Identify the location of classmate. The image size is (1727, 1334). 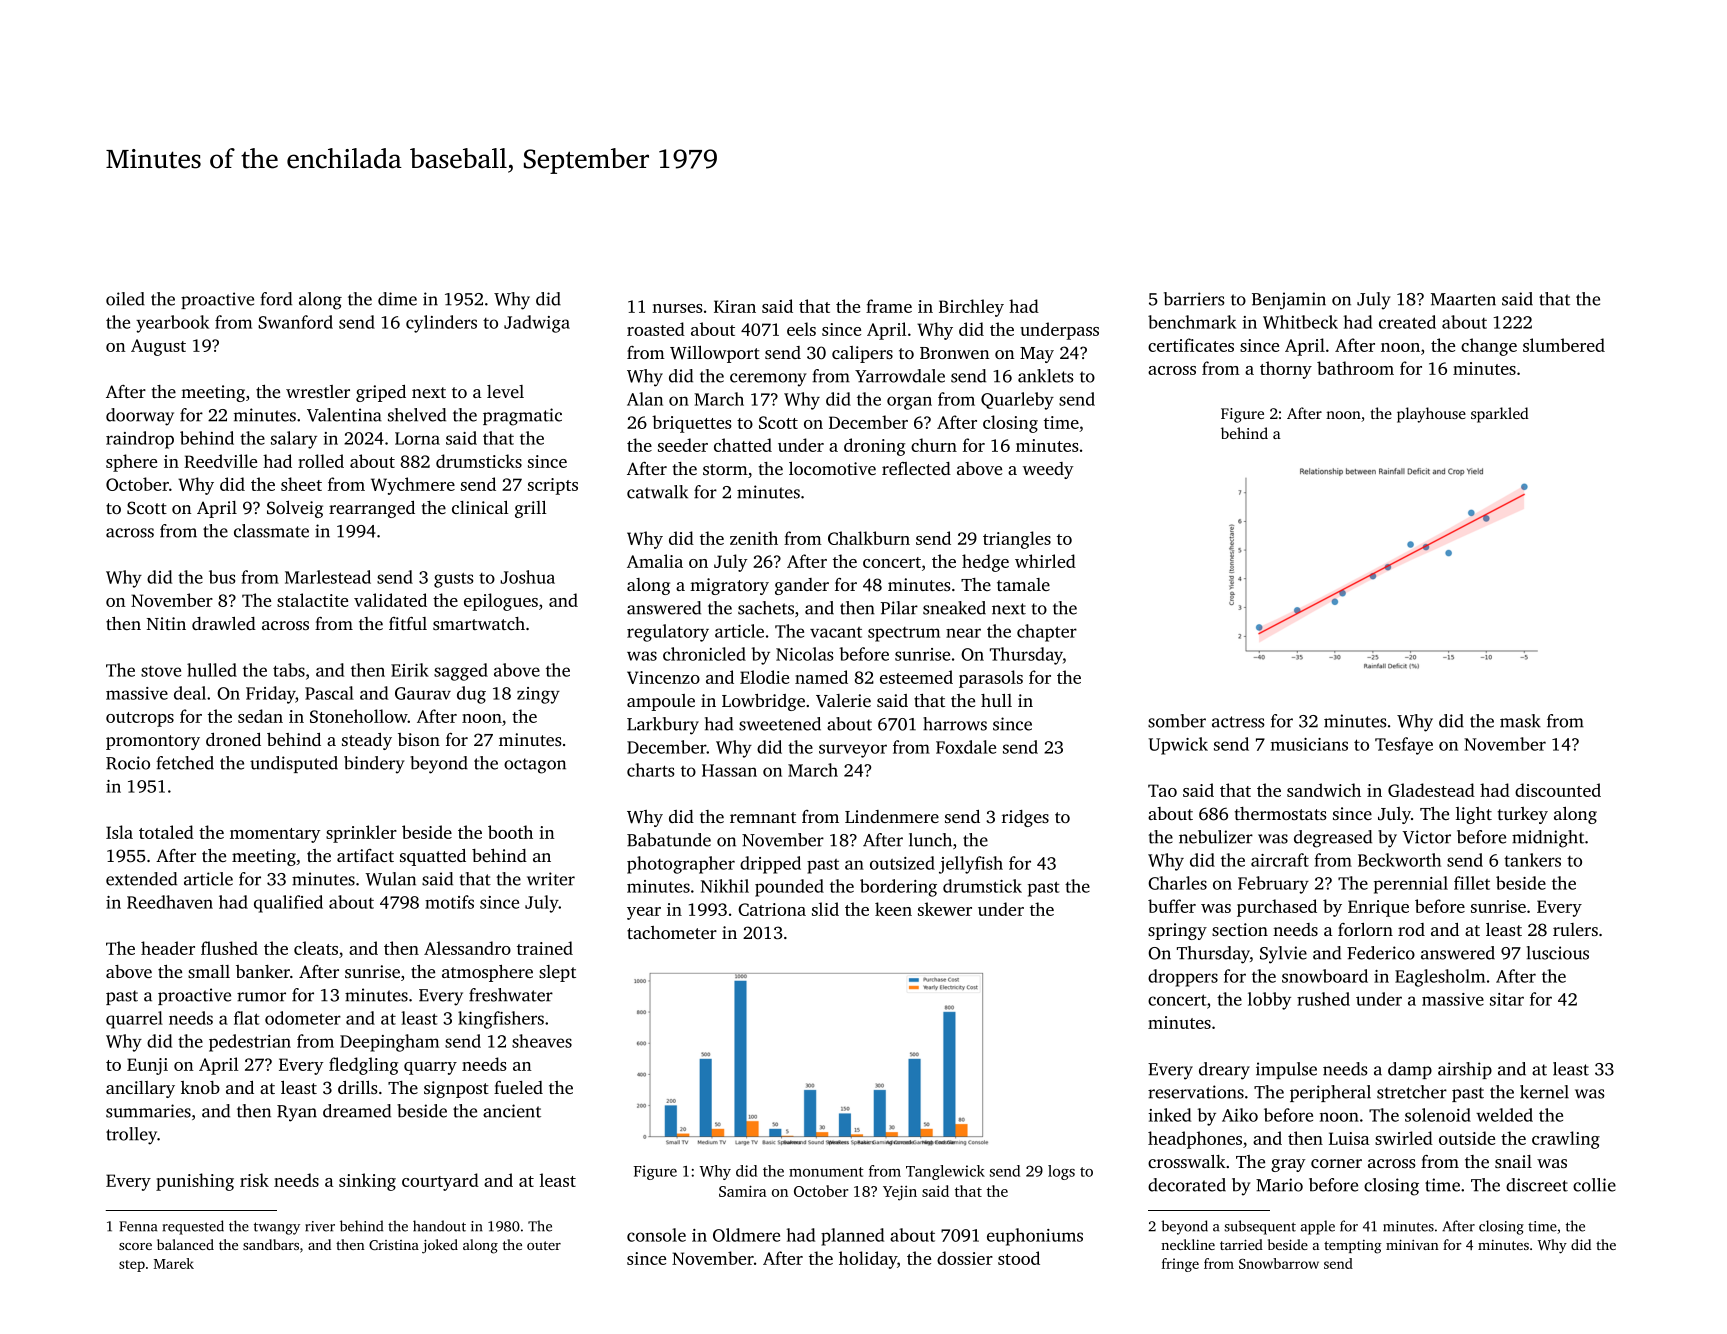
(271, 531).
